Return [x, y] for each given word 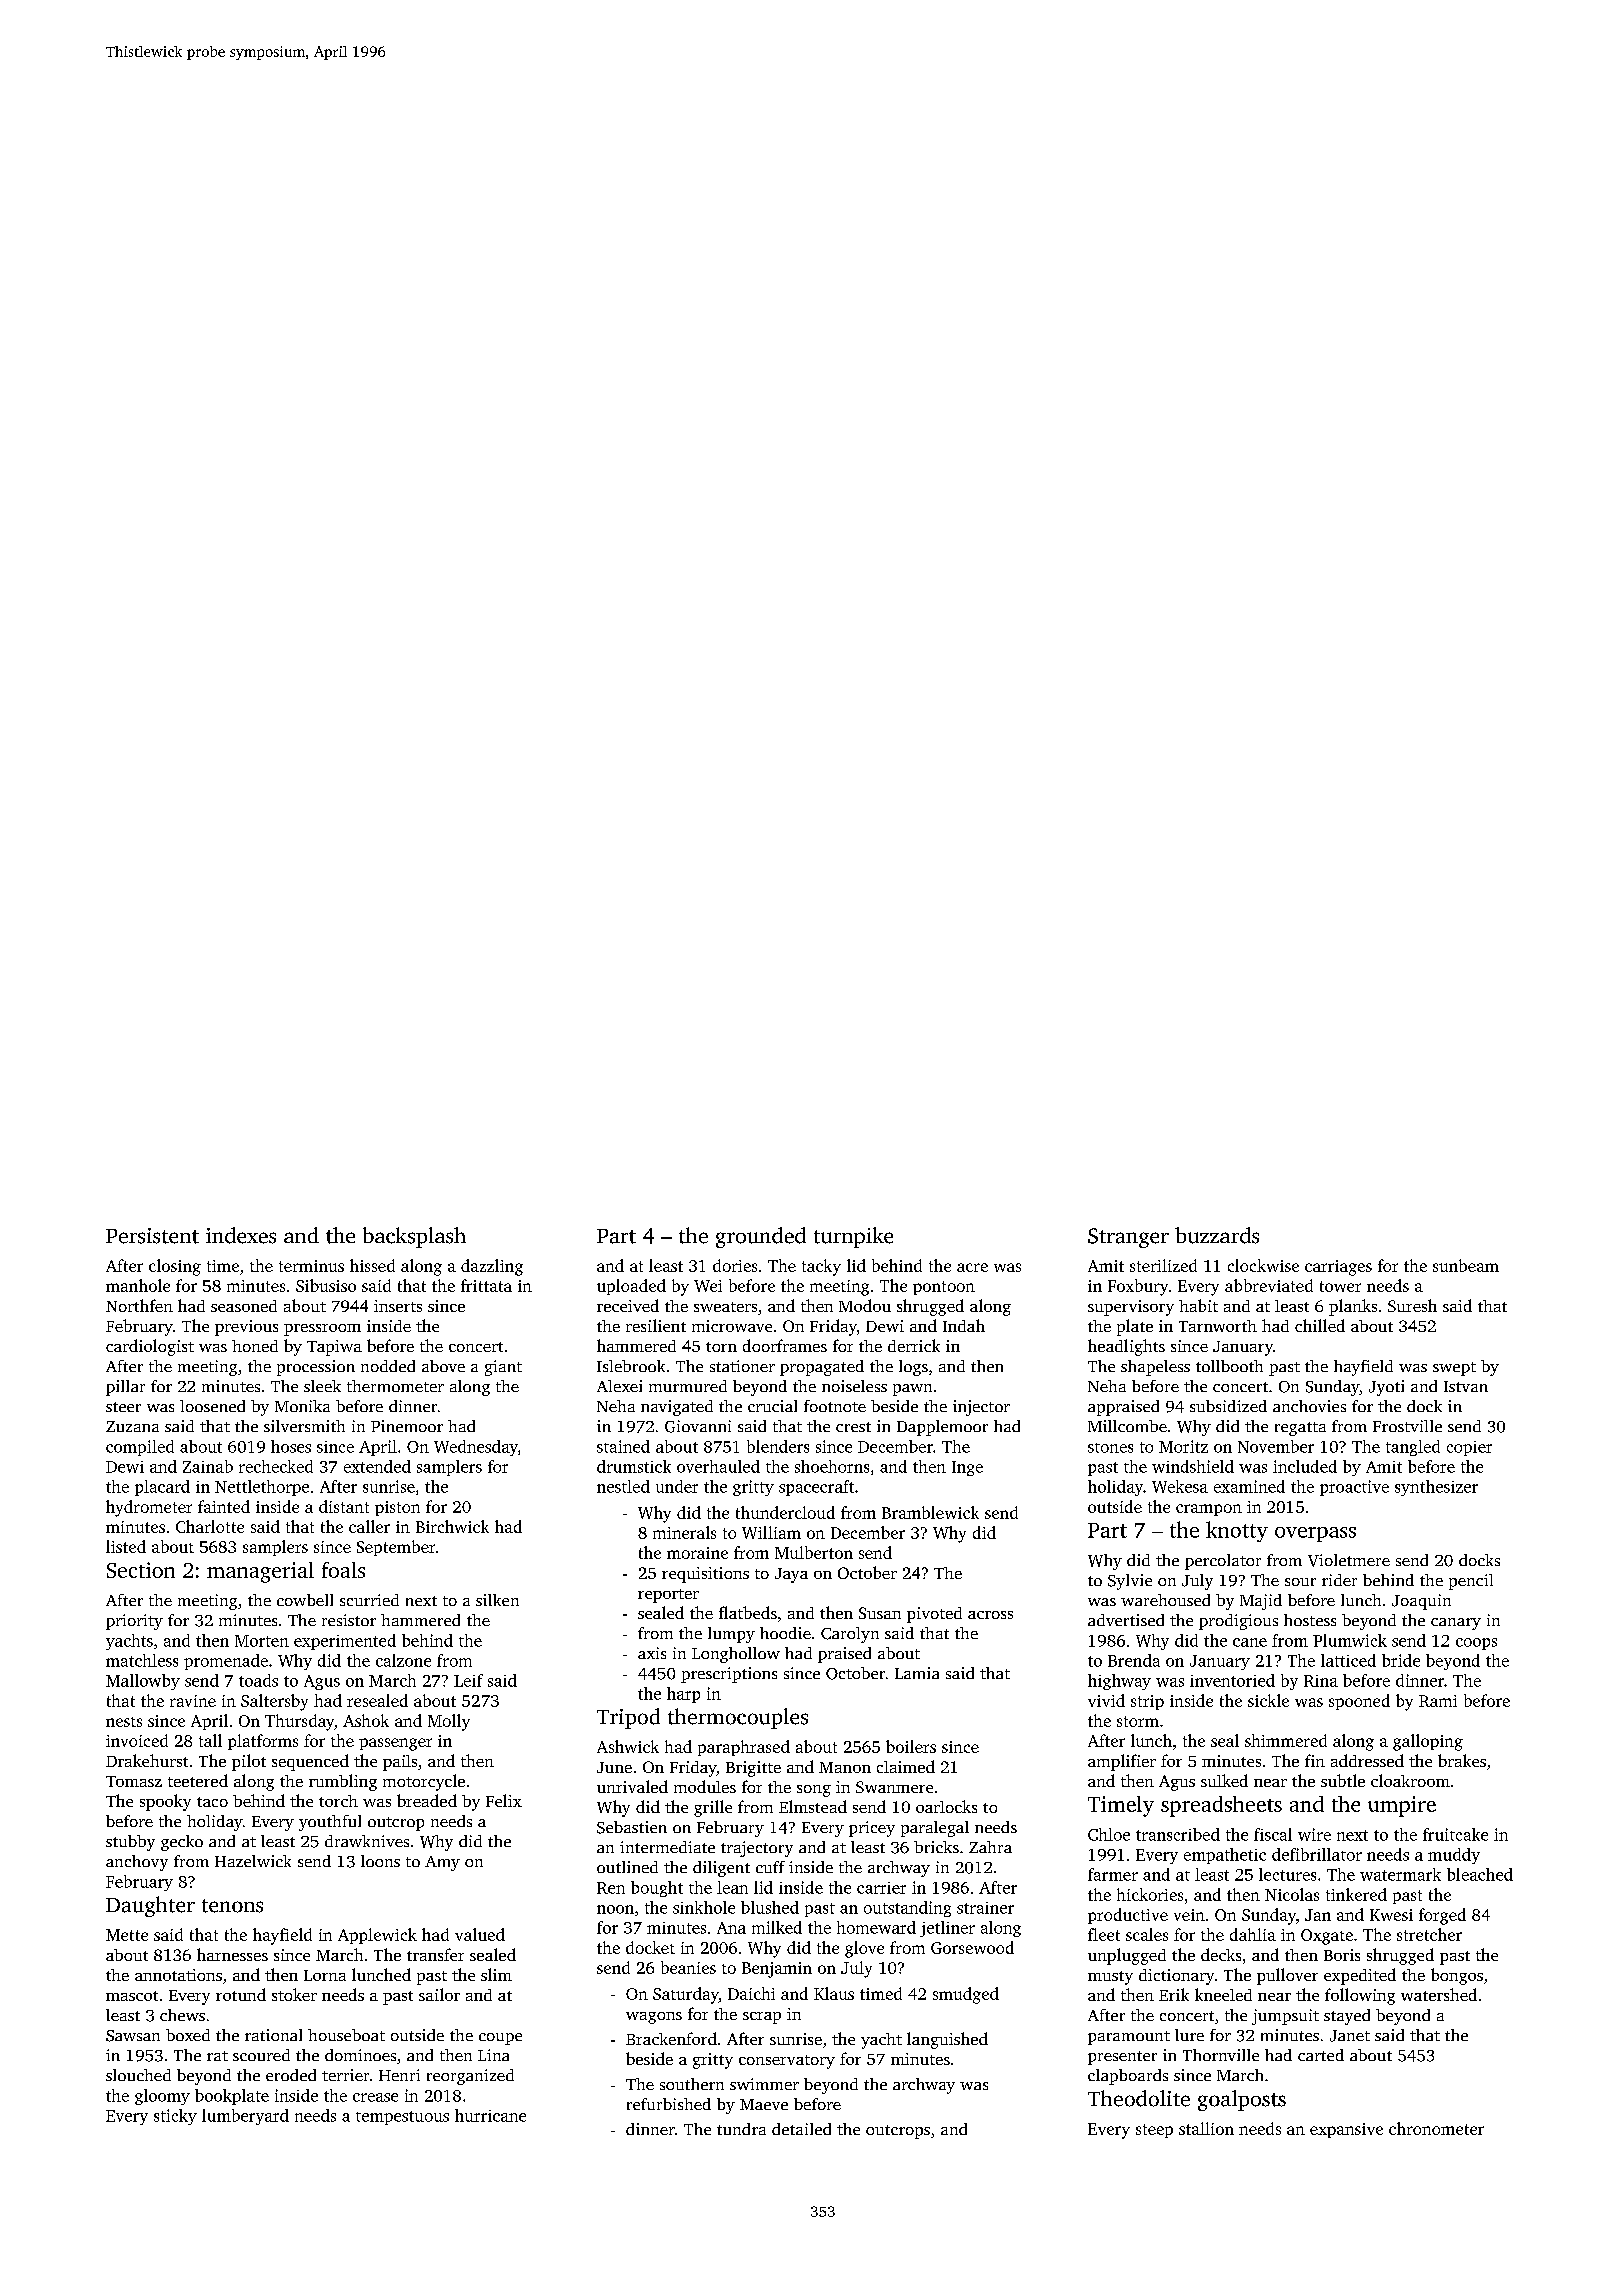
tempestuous [402, 2118]
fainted [224, 1506]
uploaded [631, 1287]
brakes [1462, 1760]
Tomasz [134, 1781]
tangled [1413, 1448]
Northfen [139, 1305]
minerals [684, 1532]
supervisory [1131, 1308]
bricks [936, 1847]
